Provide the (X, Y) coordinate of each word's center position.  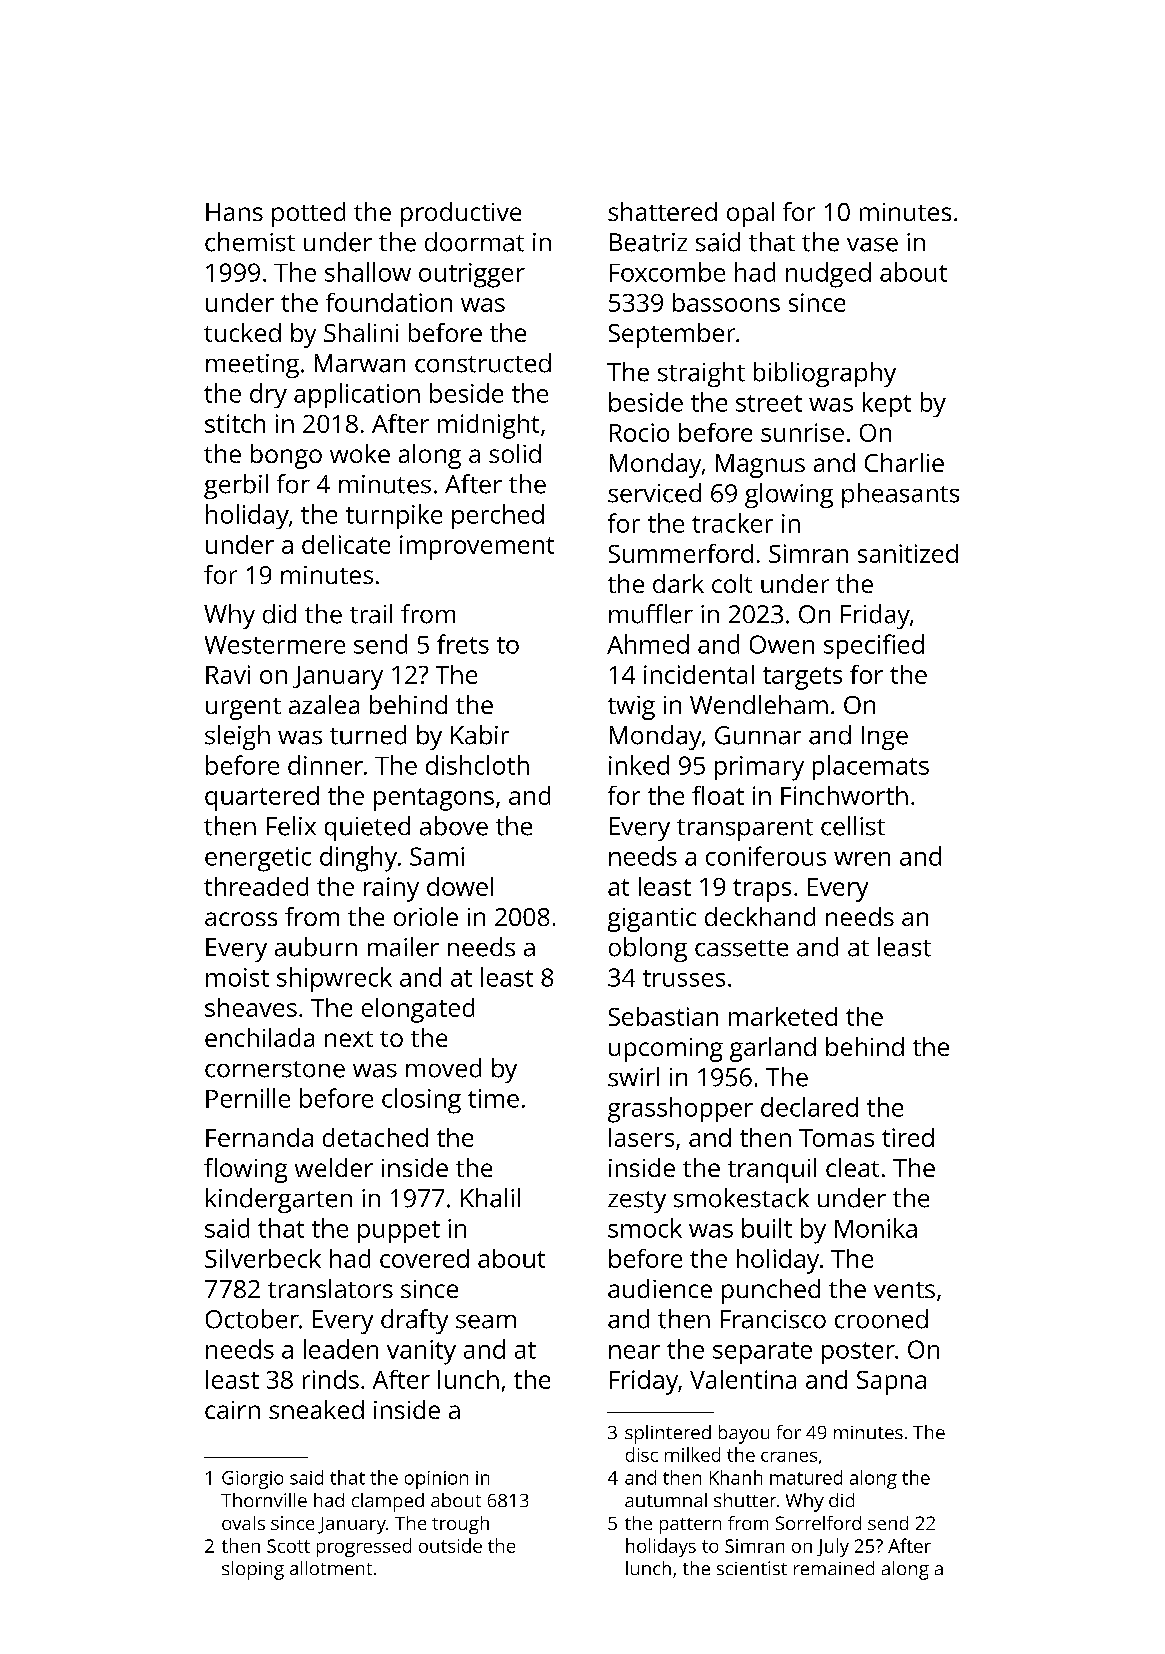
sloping (253, 1570)
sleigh (237, 737)
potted (308, 214)
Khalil (490, 1198)
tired (908, 1137)
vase (872, 245)
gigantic (652, 920)
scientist (752, 1568)
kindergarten (279, 1200)
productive (461, 214)
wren (862, 859)
